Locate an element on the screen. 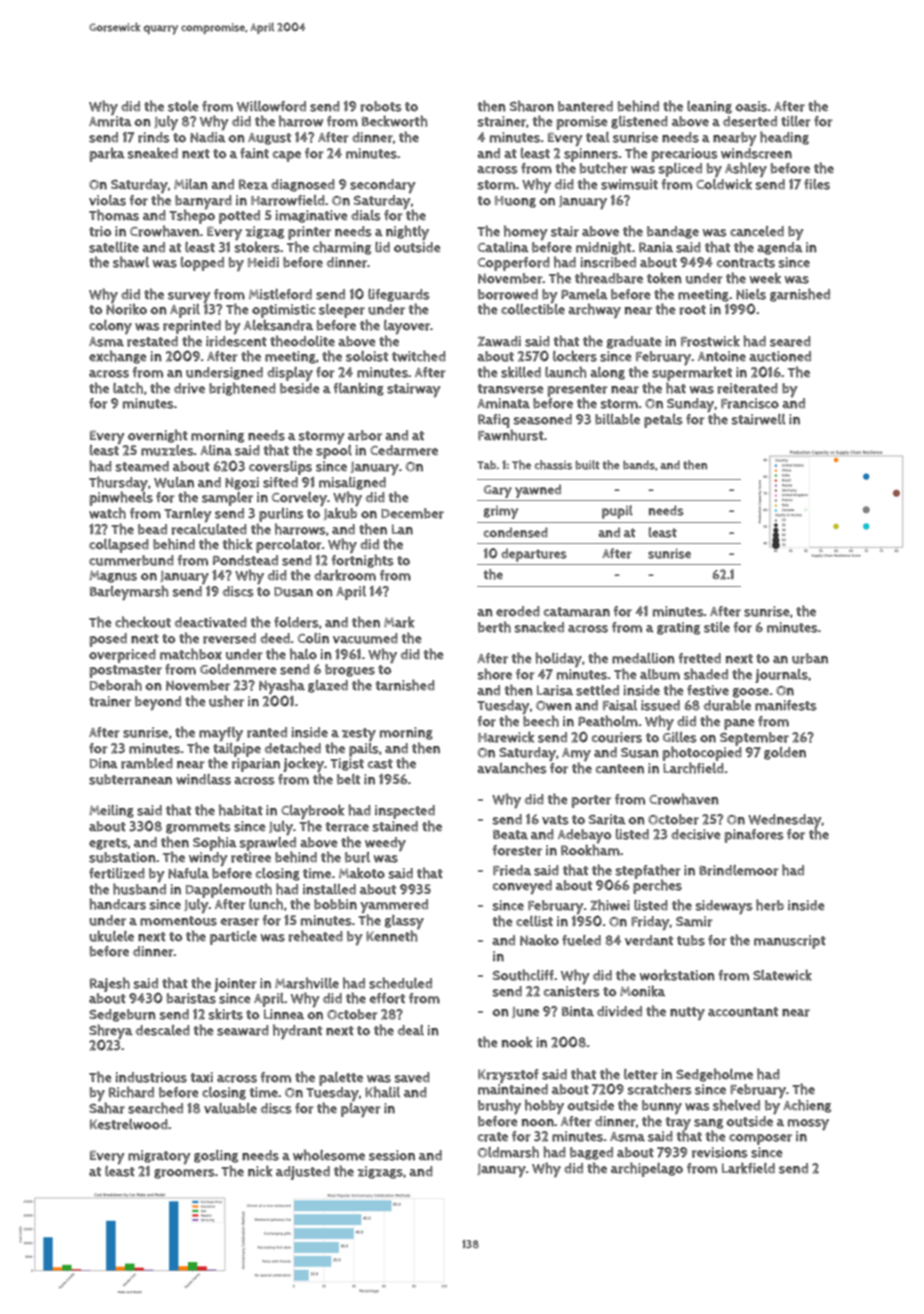  issued is located at coordinates (660, 705).
